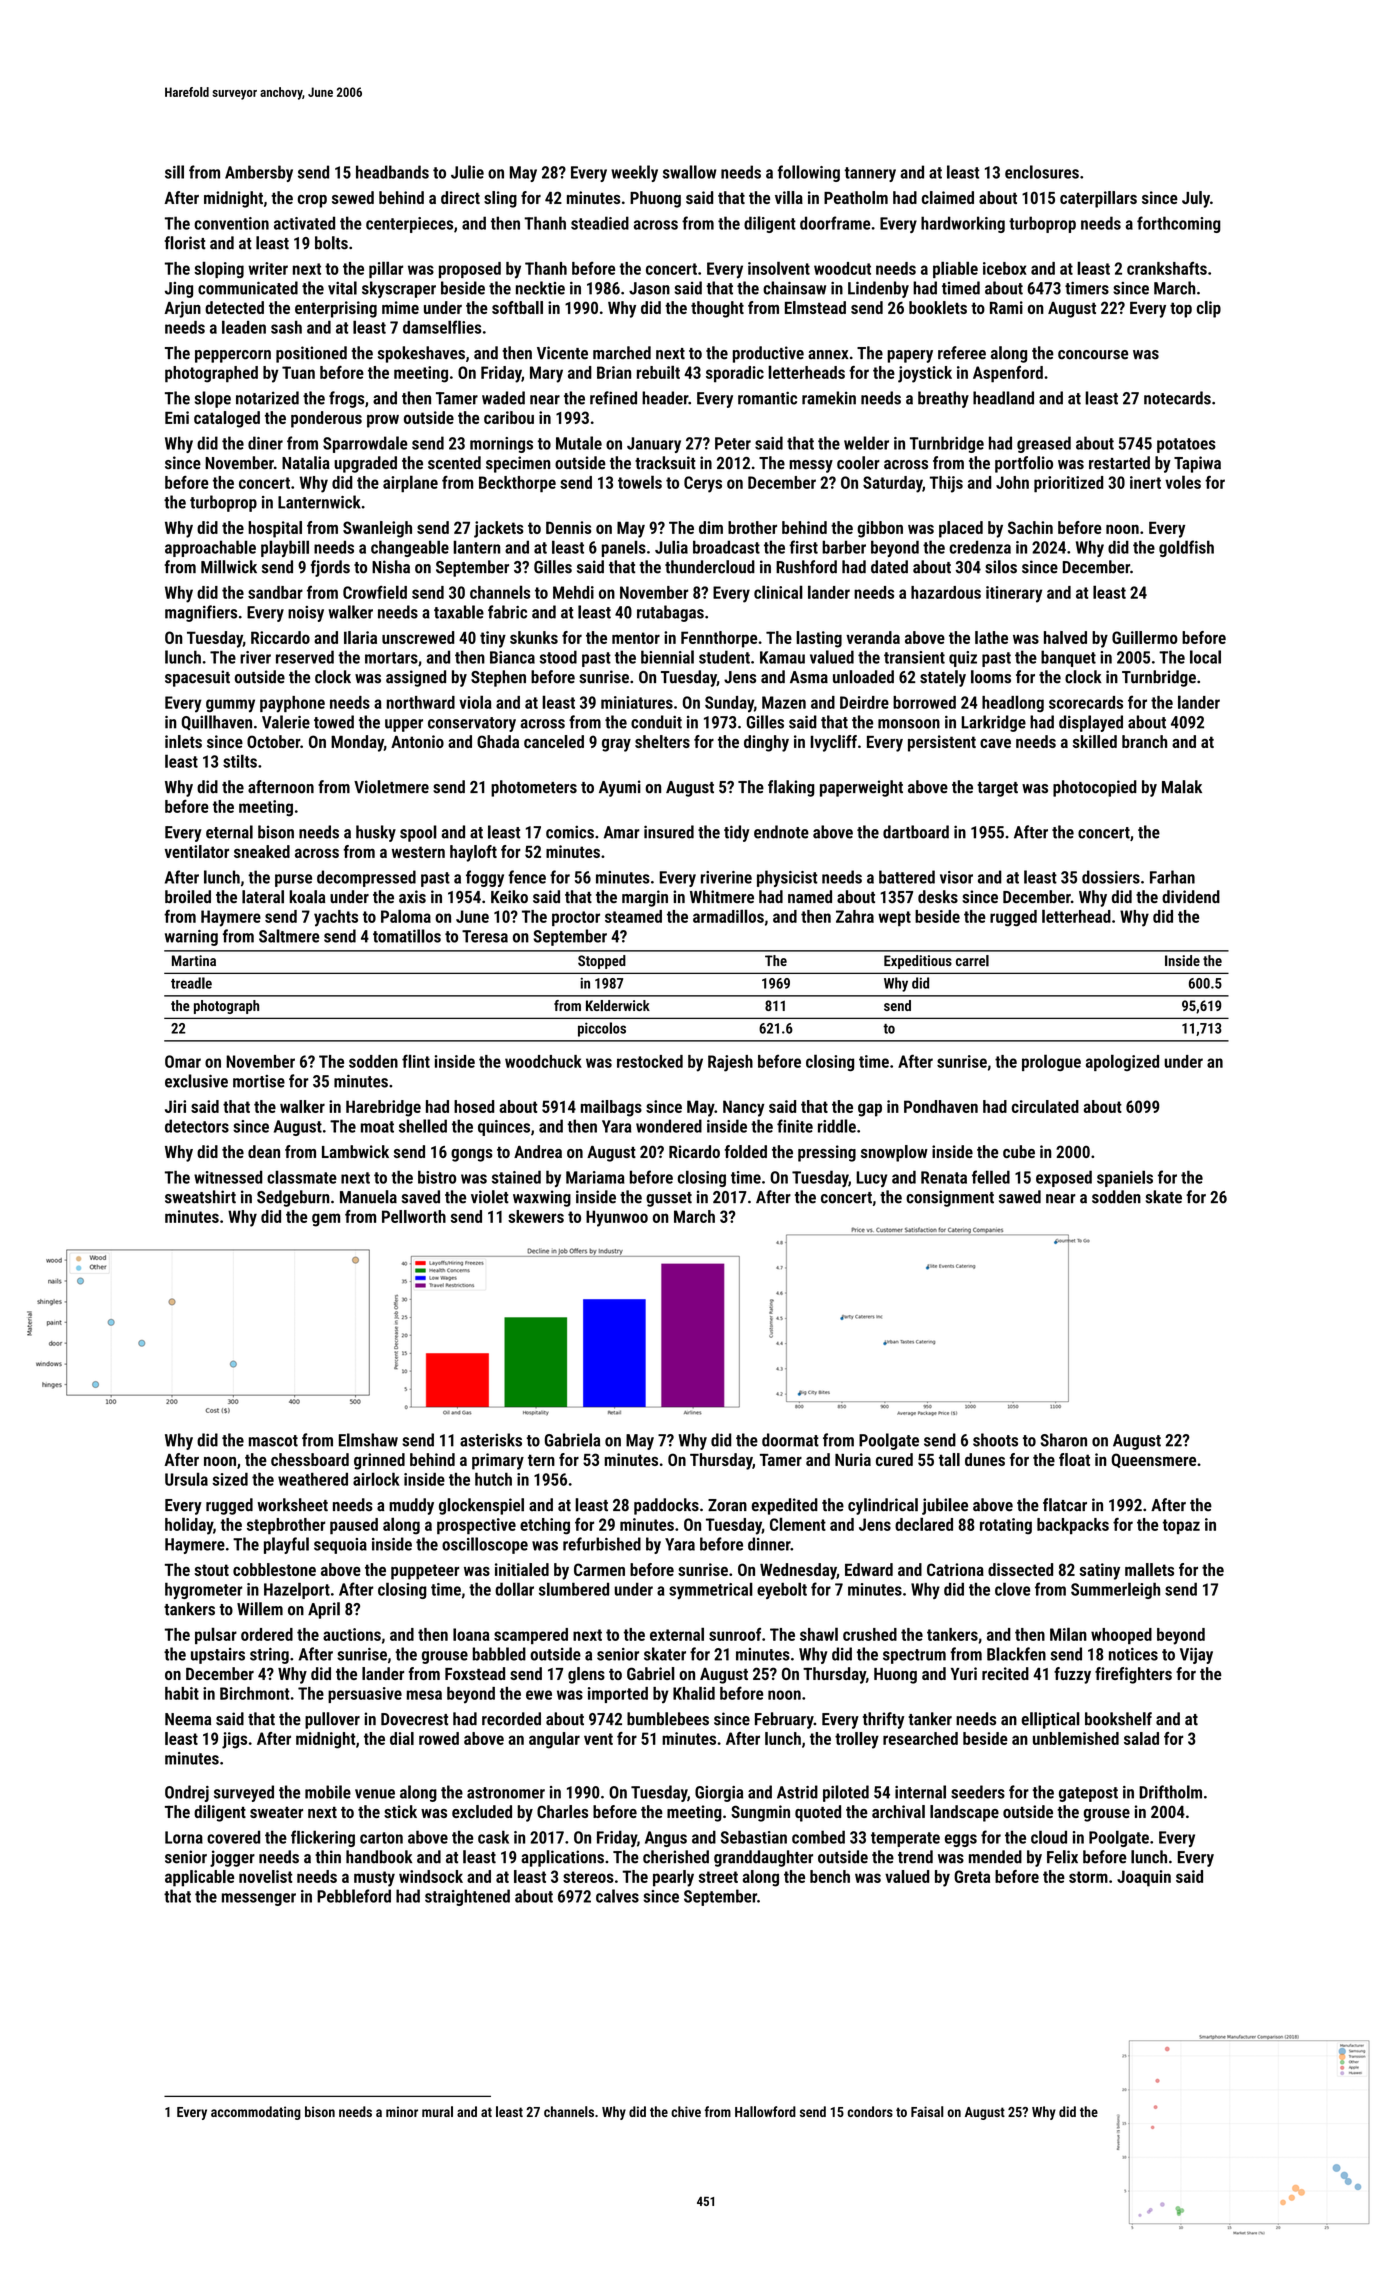 This document has width=1393, height=2295. I want to click on branch, so click(1144, 741).
